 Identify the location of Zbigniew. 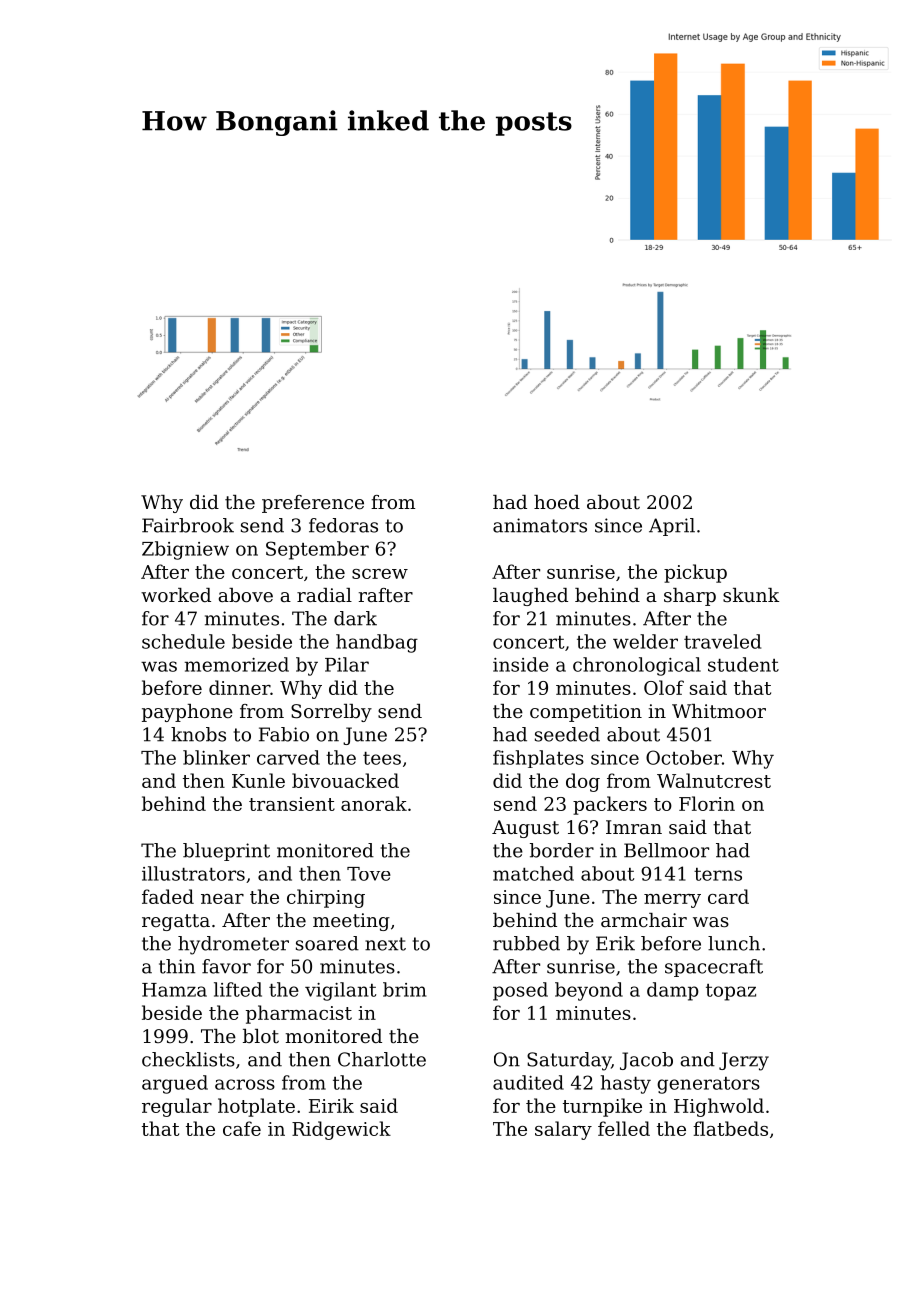
(185, 550).
